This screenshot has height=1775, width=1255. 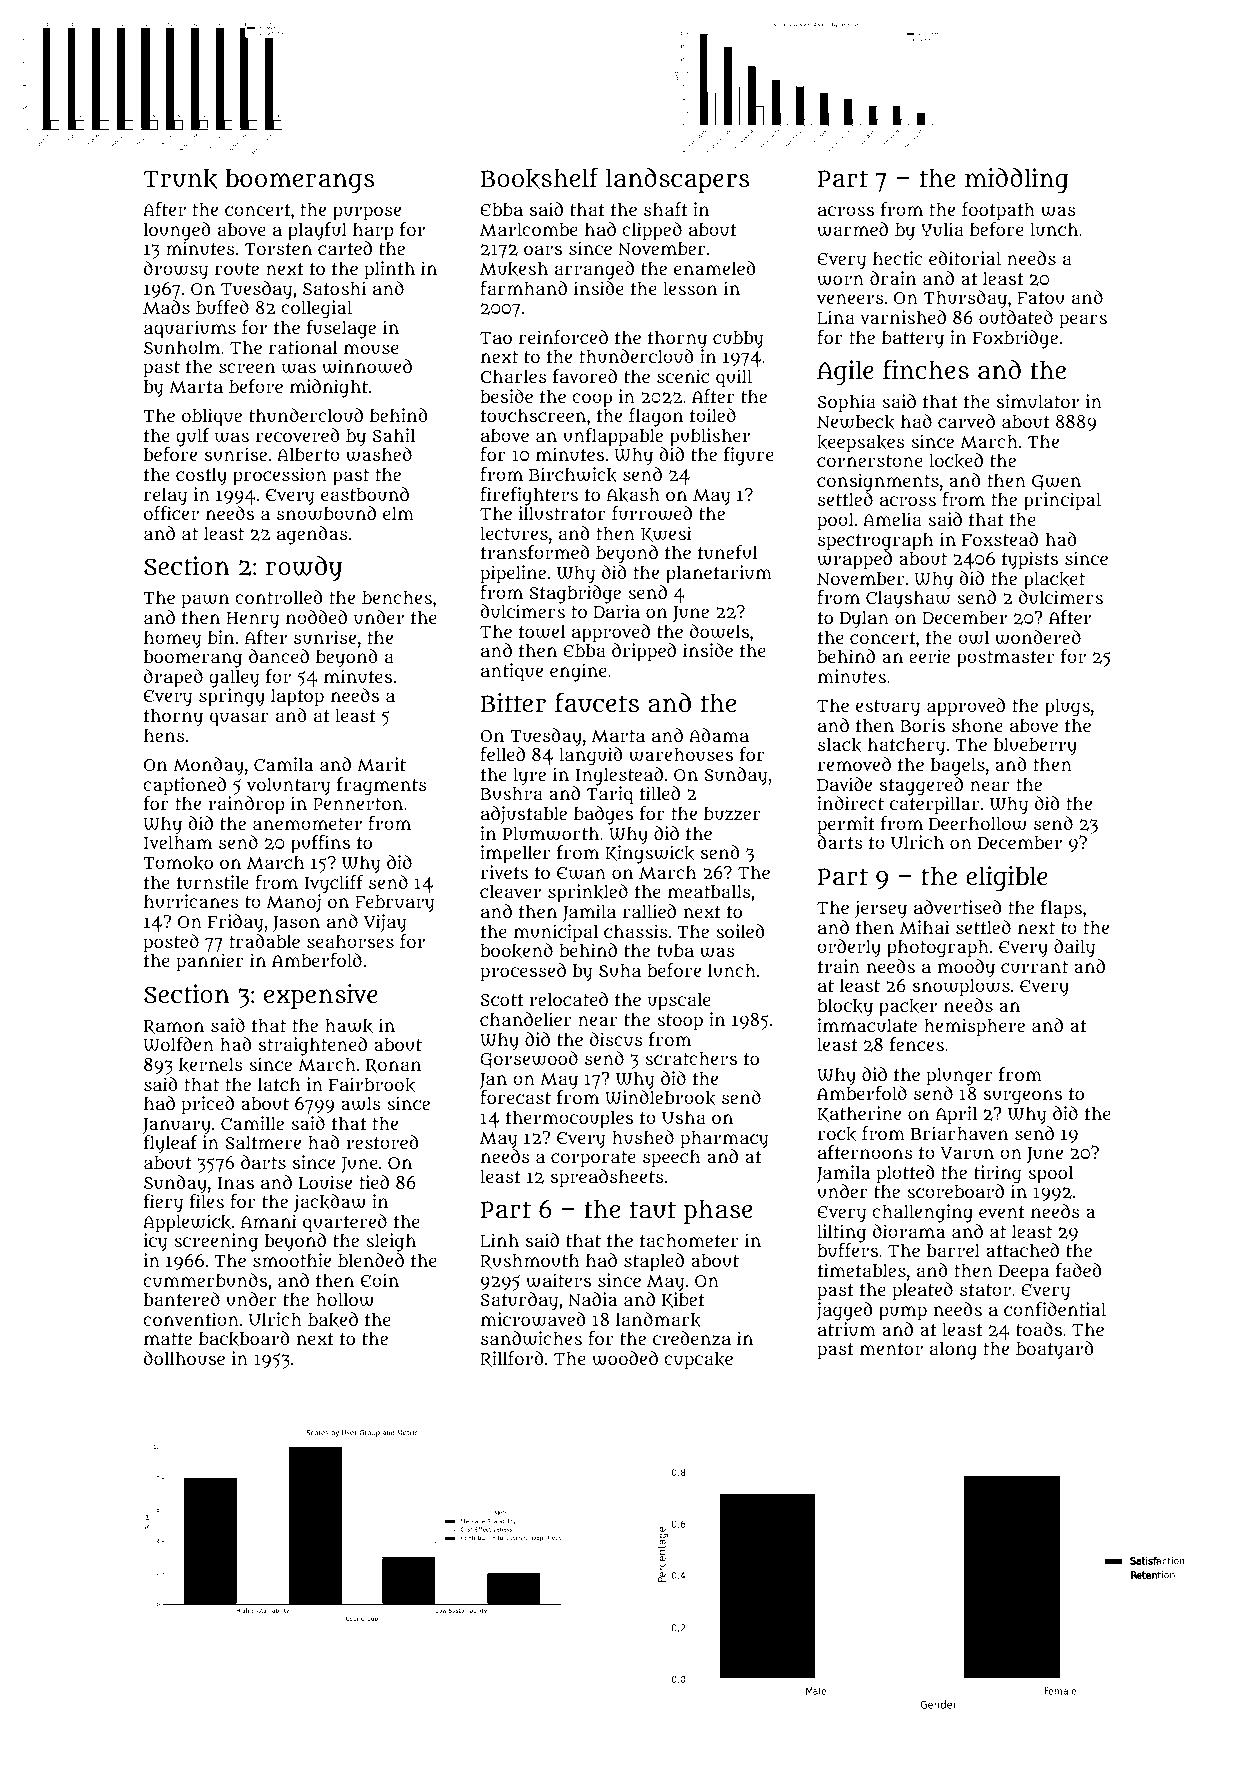 What do you see at coordinates (1055, 1350) in the screenshot?
I see `boatyard` at bounding box center [1055, 1350].
